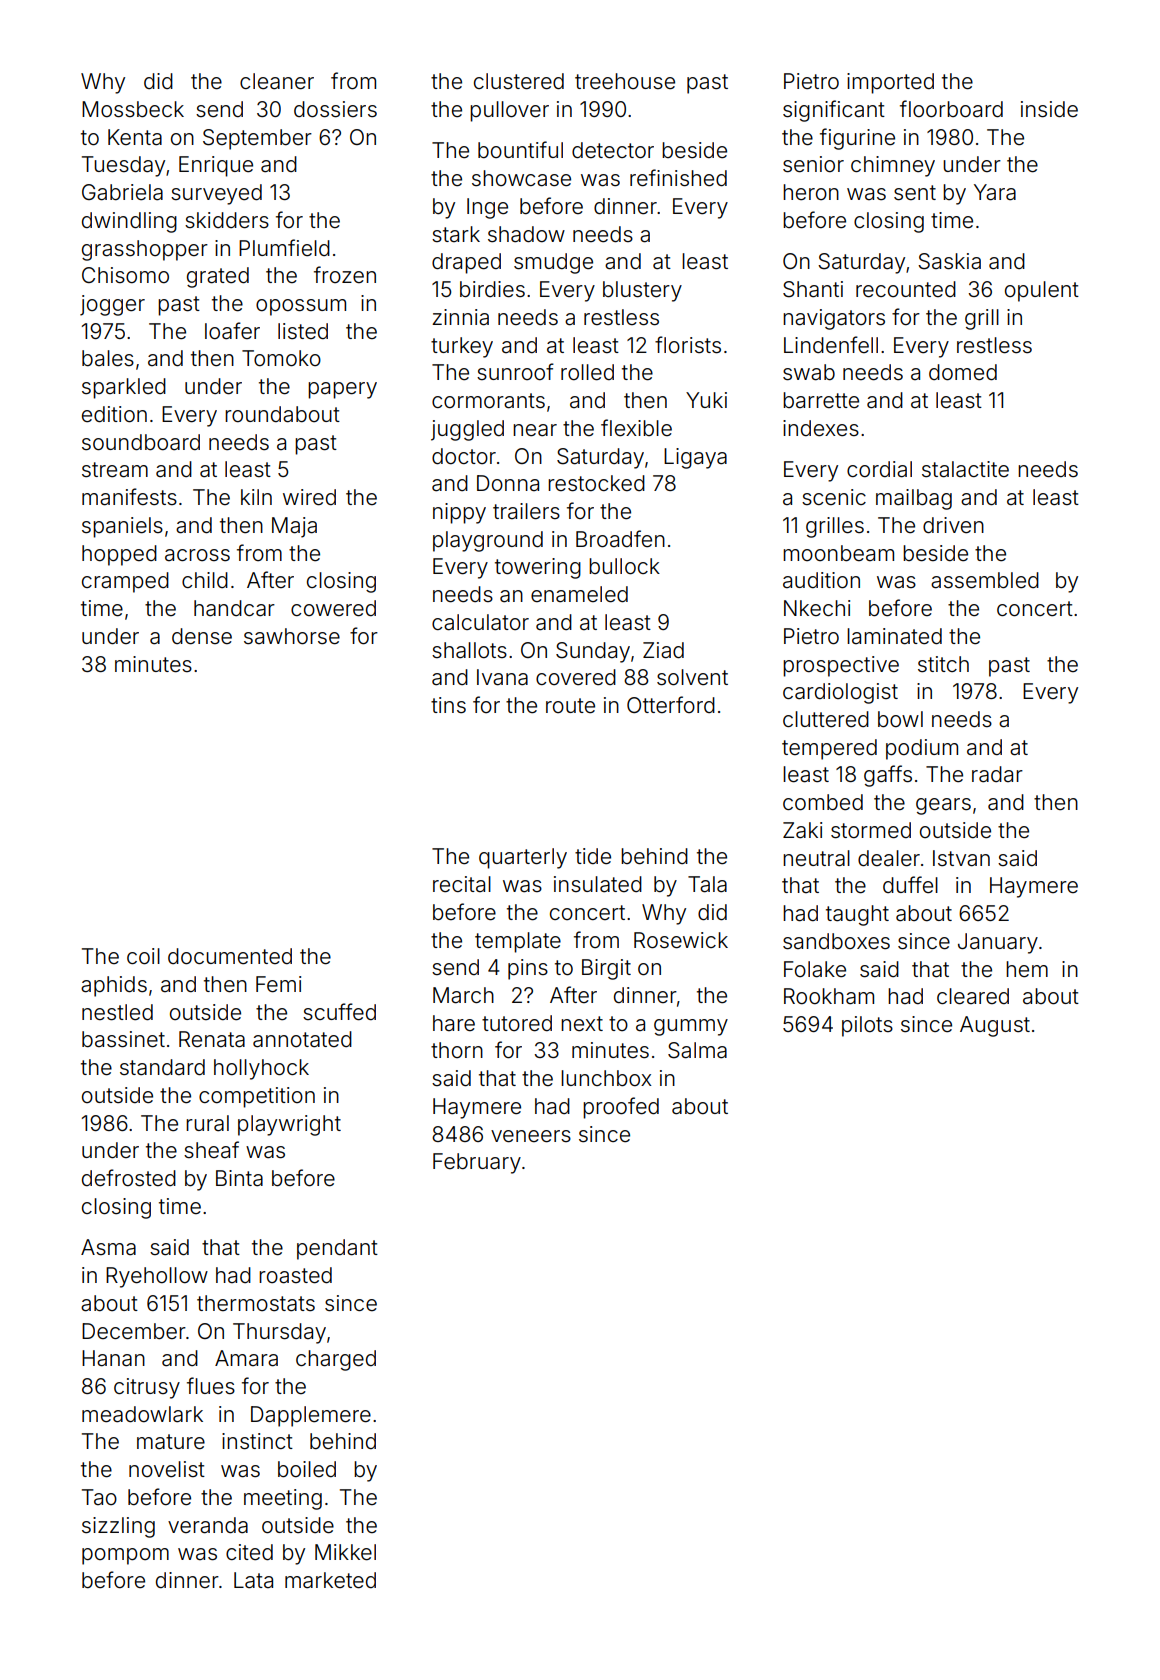 This document has width=1160, height=1680. What do you see at coordinates (890, 83) in the document?
I see `imported` at bounding box center [890, 83].
